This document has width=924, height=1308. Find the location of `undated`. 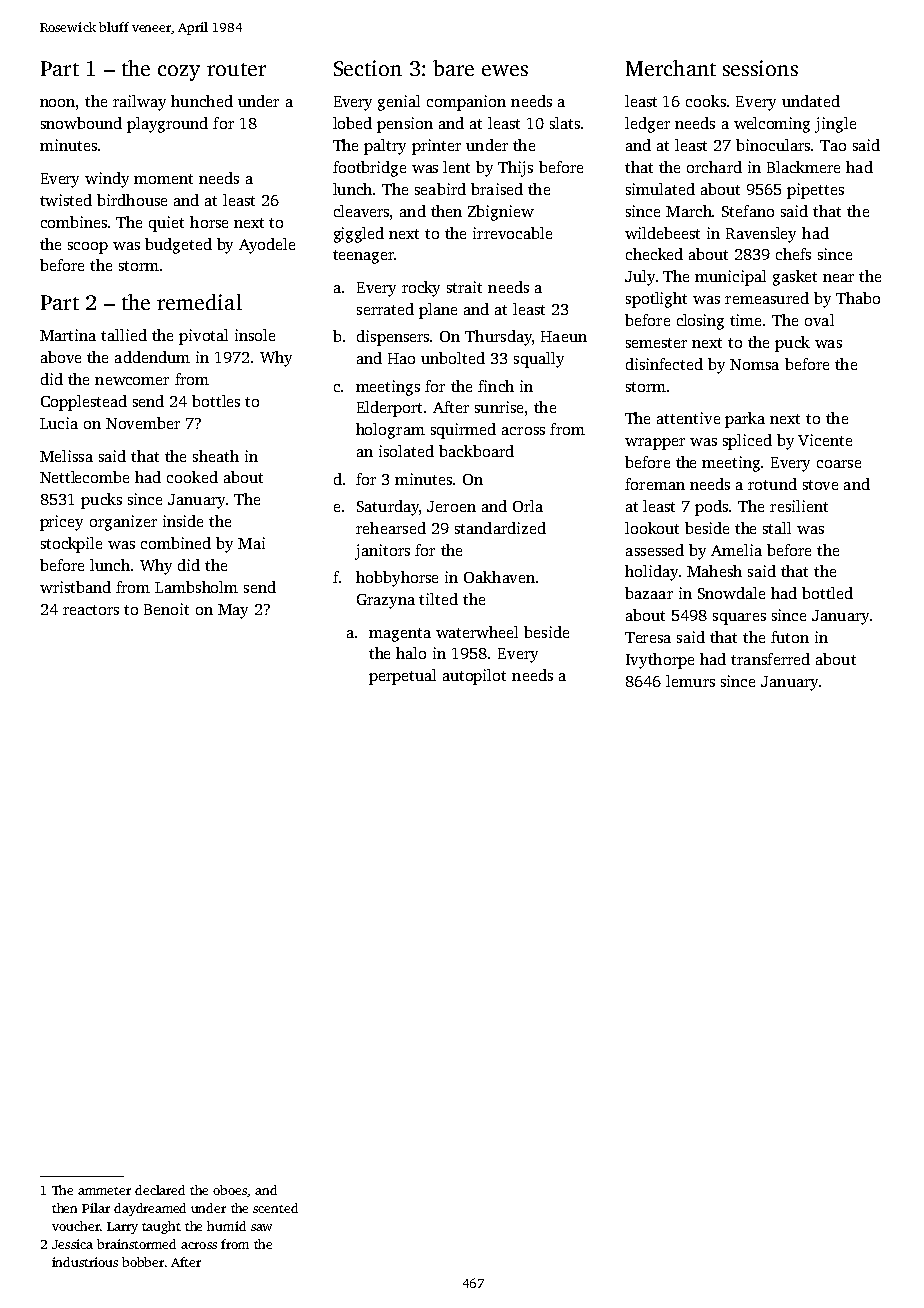

undated is located at coordinates (811, 101).
